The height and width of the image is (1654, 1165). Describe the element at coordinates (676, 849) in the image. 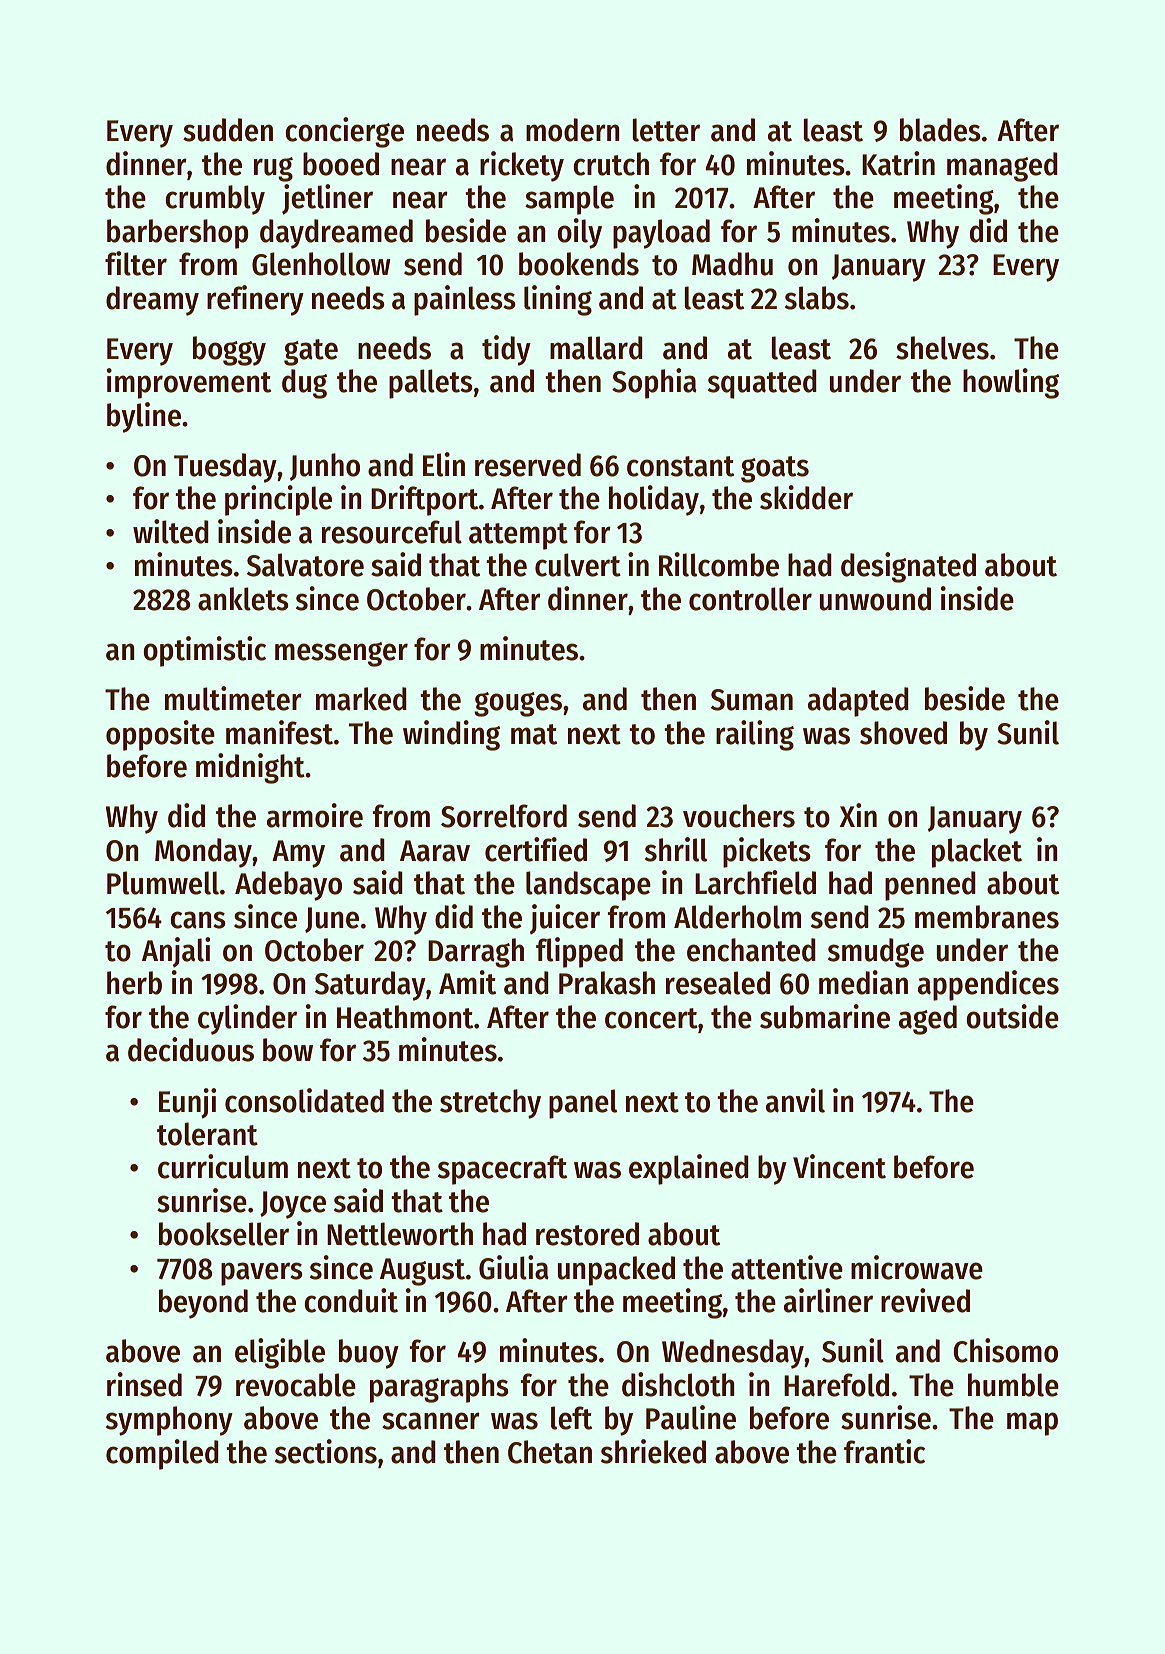

I see `shrill` at that location.
